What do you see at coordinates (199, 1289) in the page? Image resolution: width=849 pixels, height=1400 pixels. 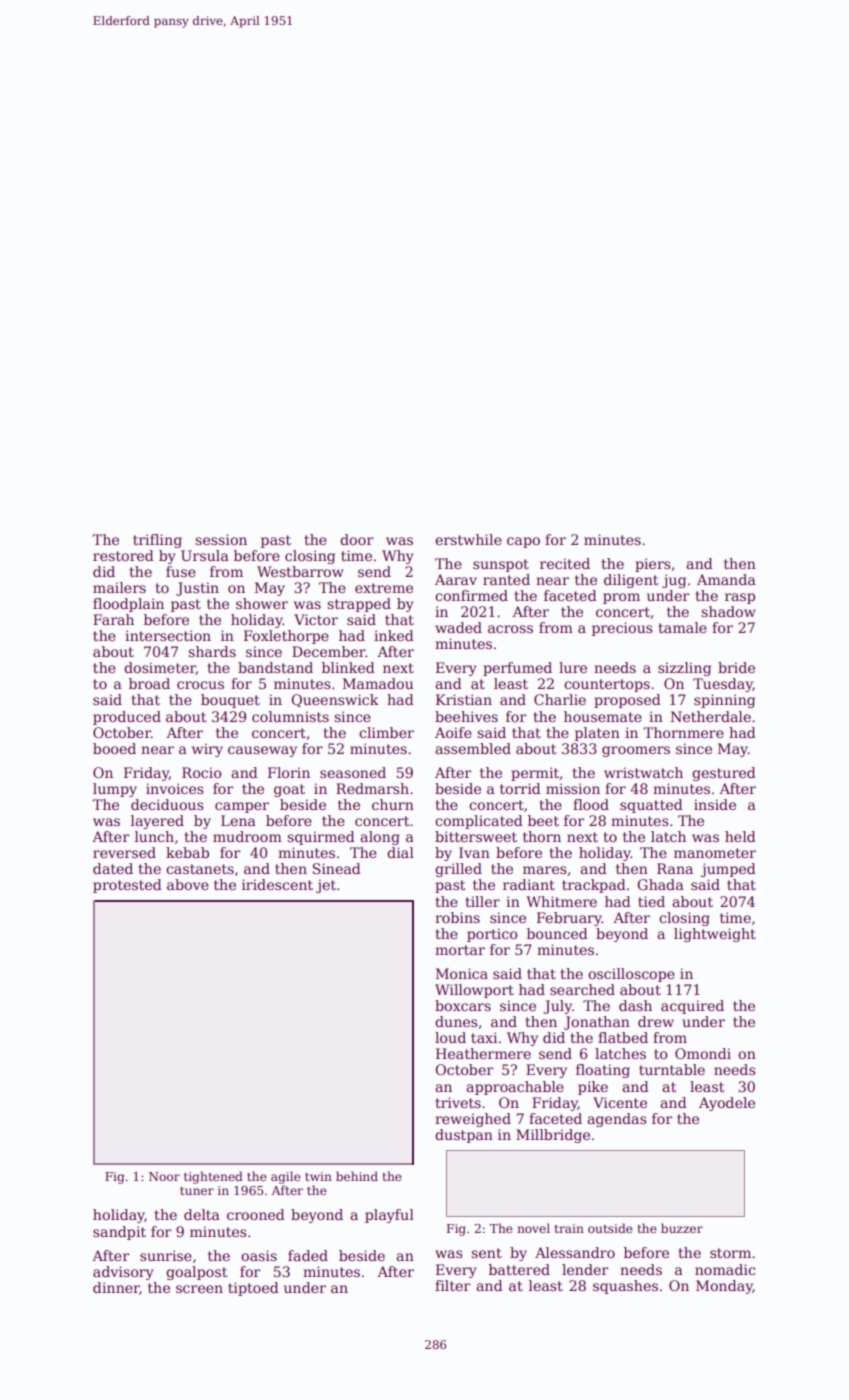 I see `screen` at bounding box center [199, 1289].
